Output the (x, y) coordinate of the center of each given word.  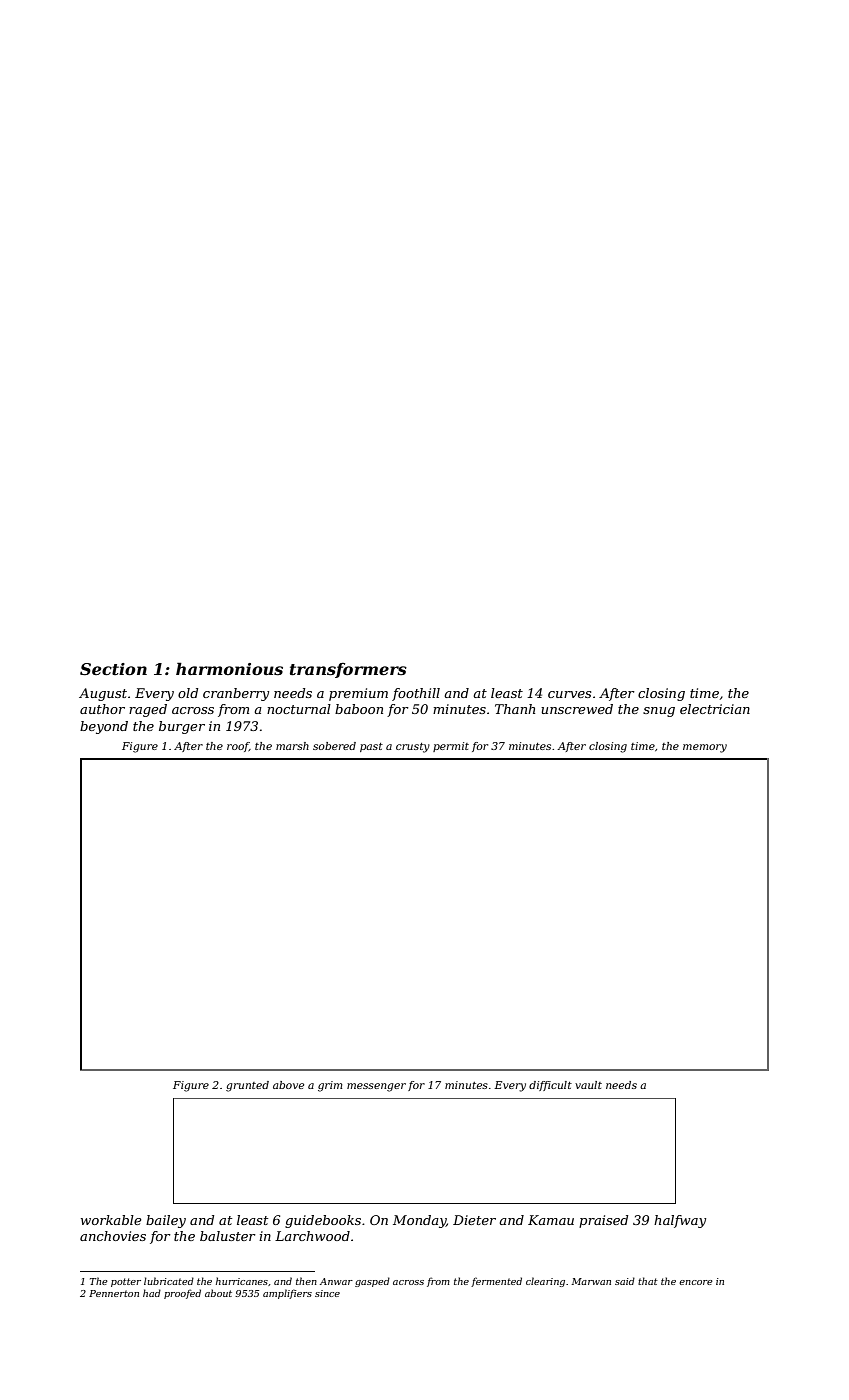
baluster (228, 1236)
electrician (715, 709)
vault (588, 1085)
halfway (680, 1221)
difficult (550, 1086)
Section (113, 669)
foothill (416, 694)
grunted (247, 1086)
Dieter (474, 1220)
